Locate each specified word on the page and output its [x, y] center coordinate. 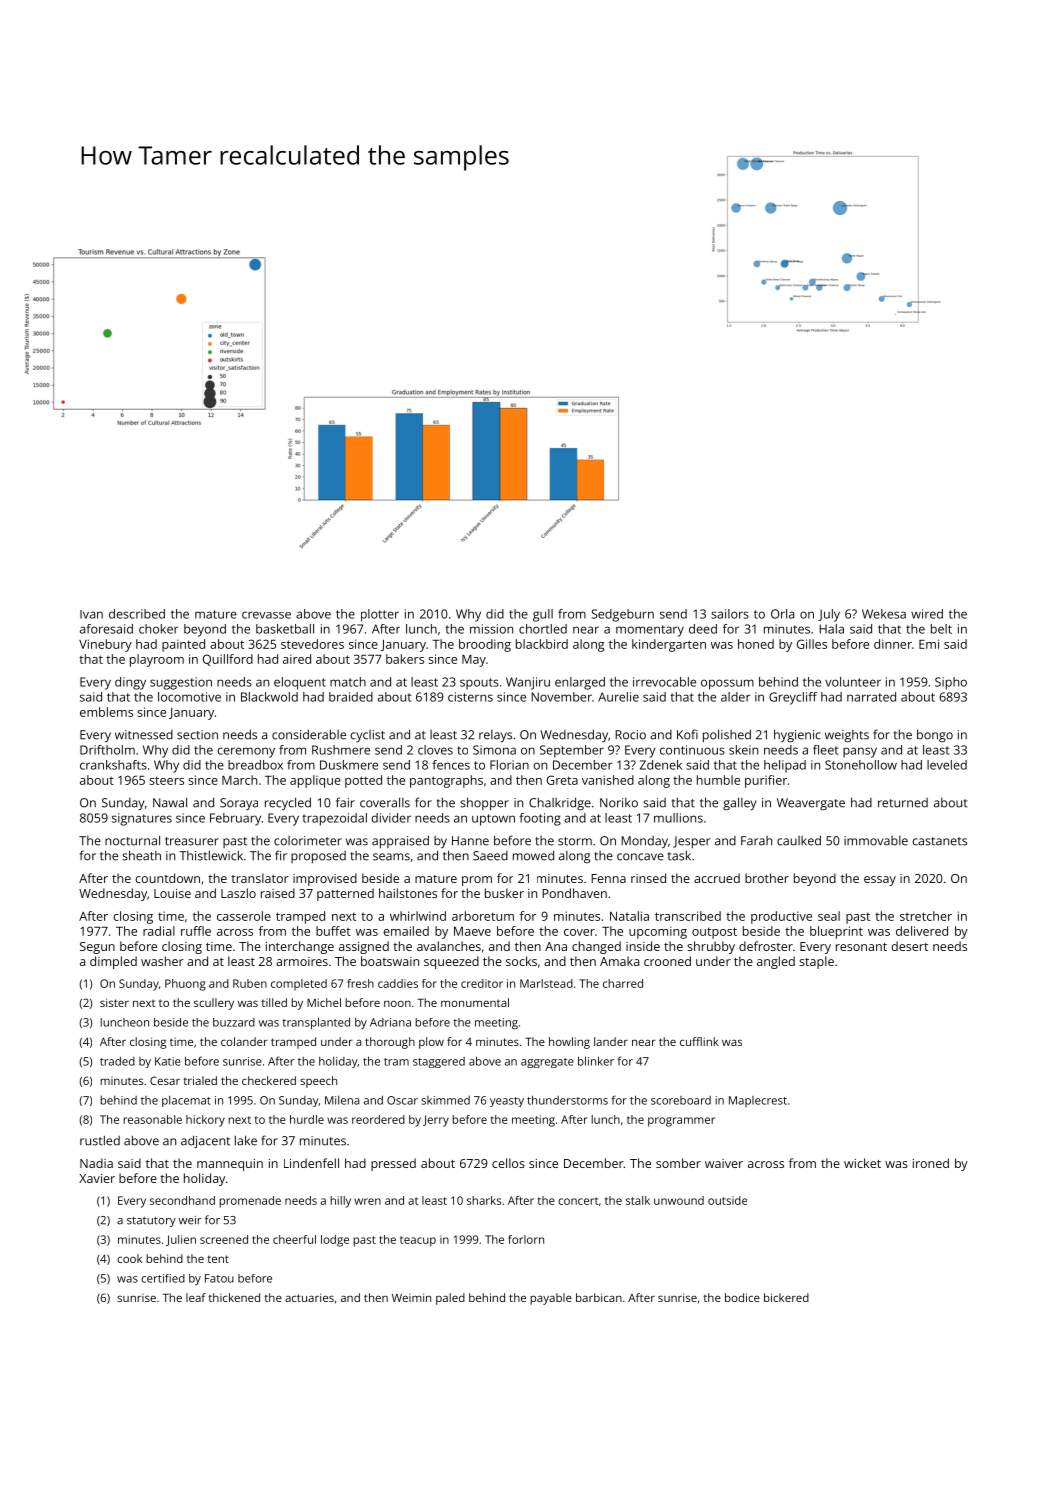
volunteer [853, 682]
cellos [508, 1163]
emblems [106, 712]
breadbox [255, 765]
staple [816, 962]
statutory [151, 1222]
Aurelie [618, 697]
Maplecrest [758, 1101]
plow [431, 1043]
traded [117, 1061]
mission [491, 629]
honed [756, 644]
